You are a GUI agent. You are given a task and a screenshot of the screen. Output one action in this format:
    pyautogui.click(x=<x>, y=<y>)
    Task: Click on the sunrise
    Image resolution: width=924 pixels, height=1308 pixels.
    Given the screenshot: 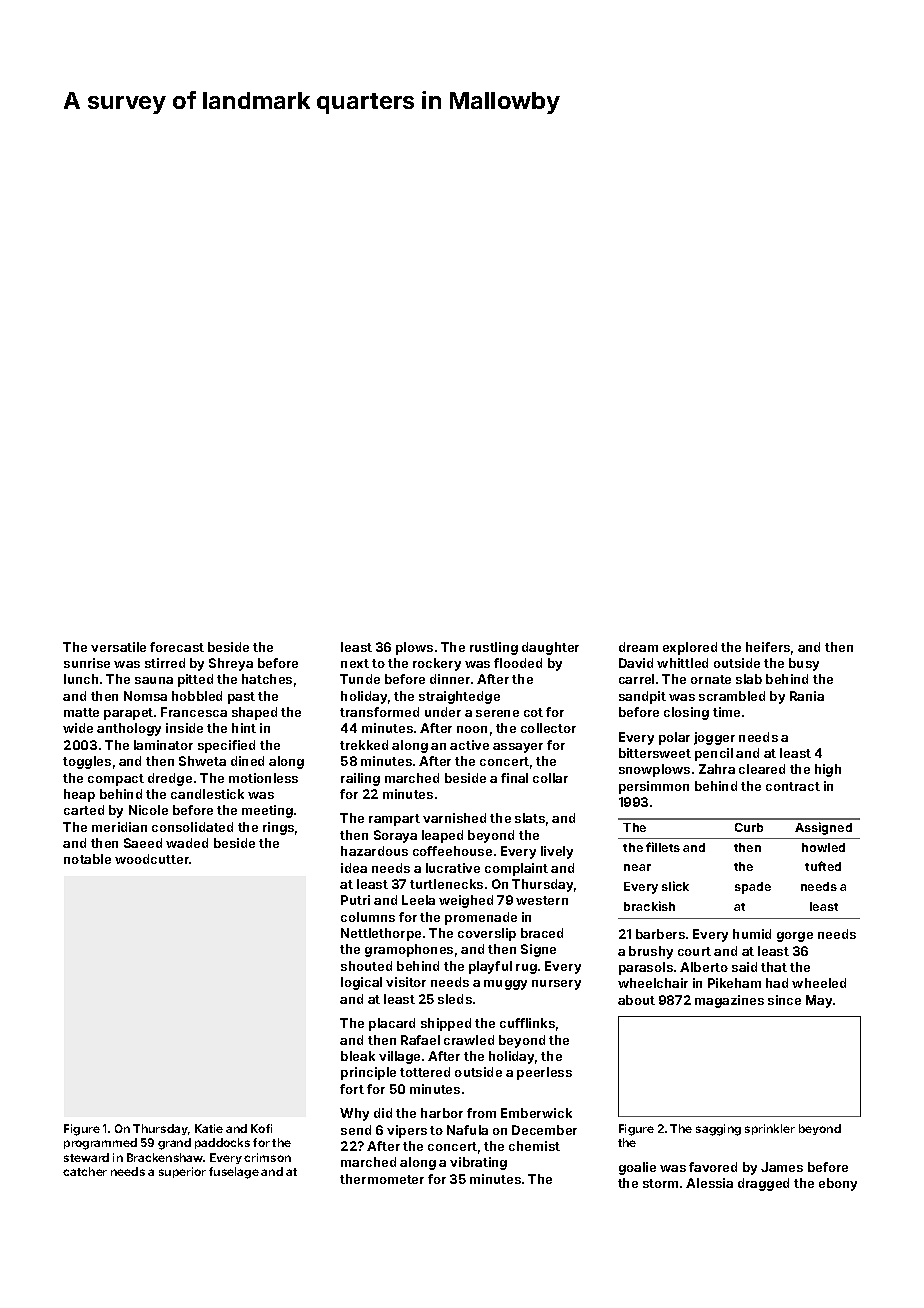 What is the action you would take?
    pyautogui.click(x=87, y=663)
